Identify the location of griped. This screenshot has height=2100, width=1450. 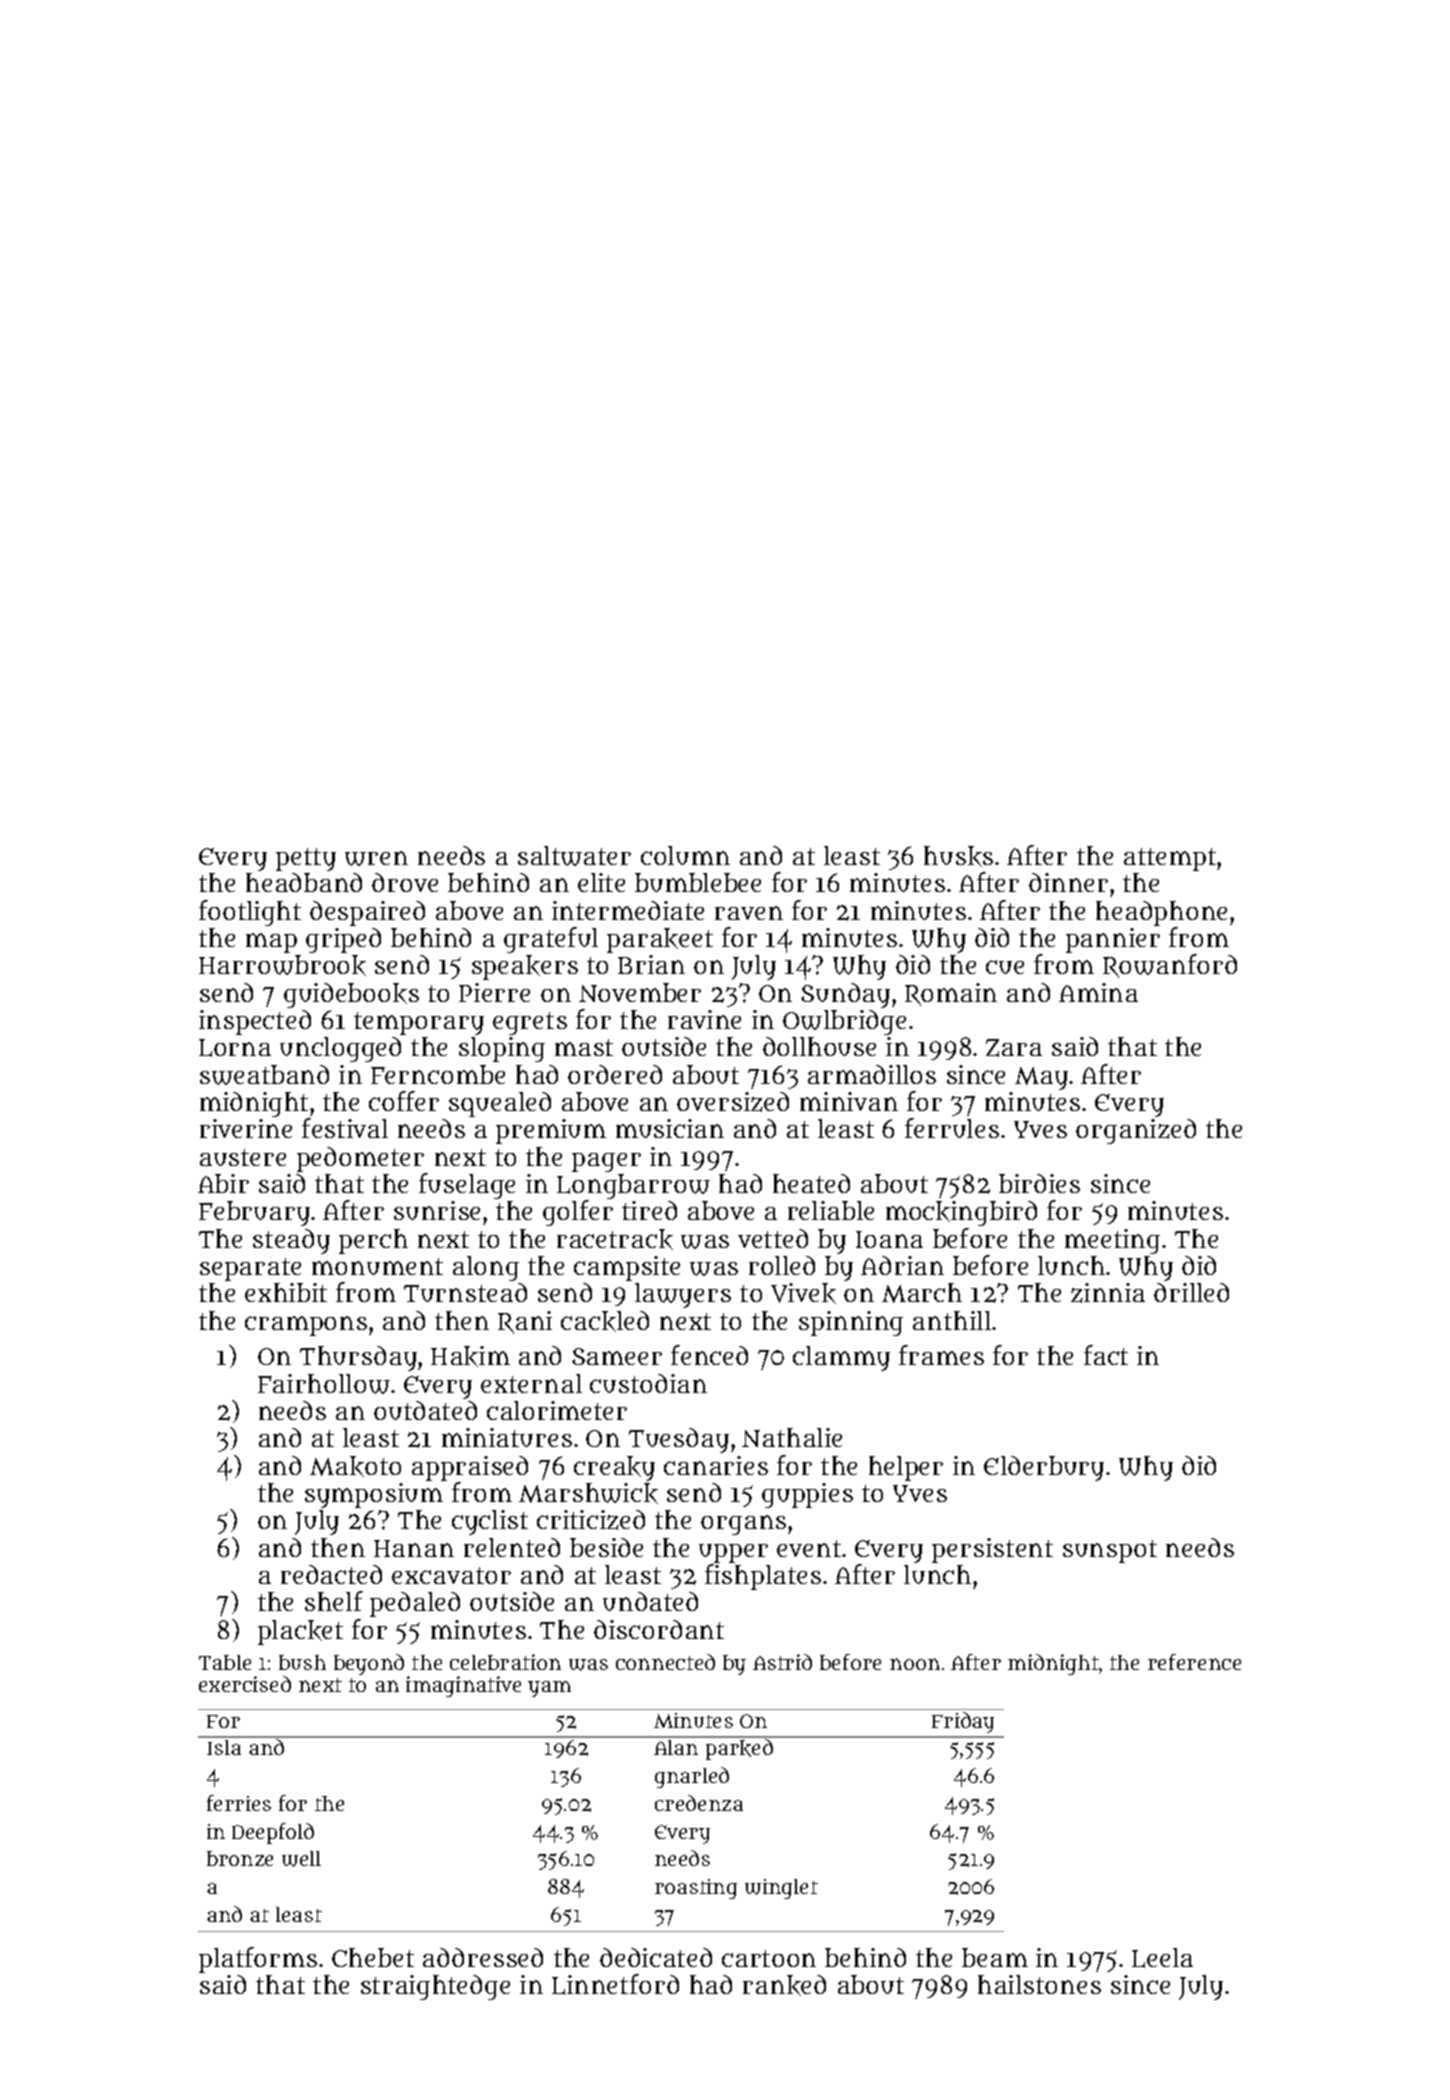
(343, 940).
